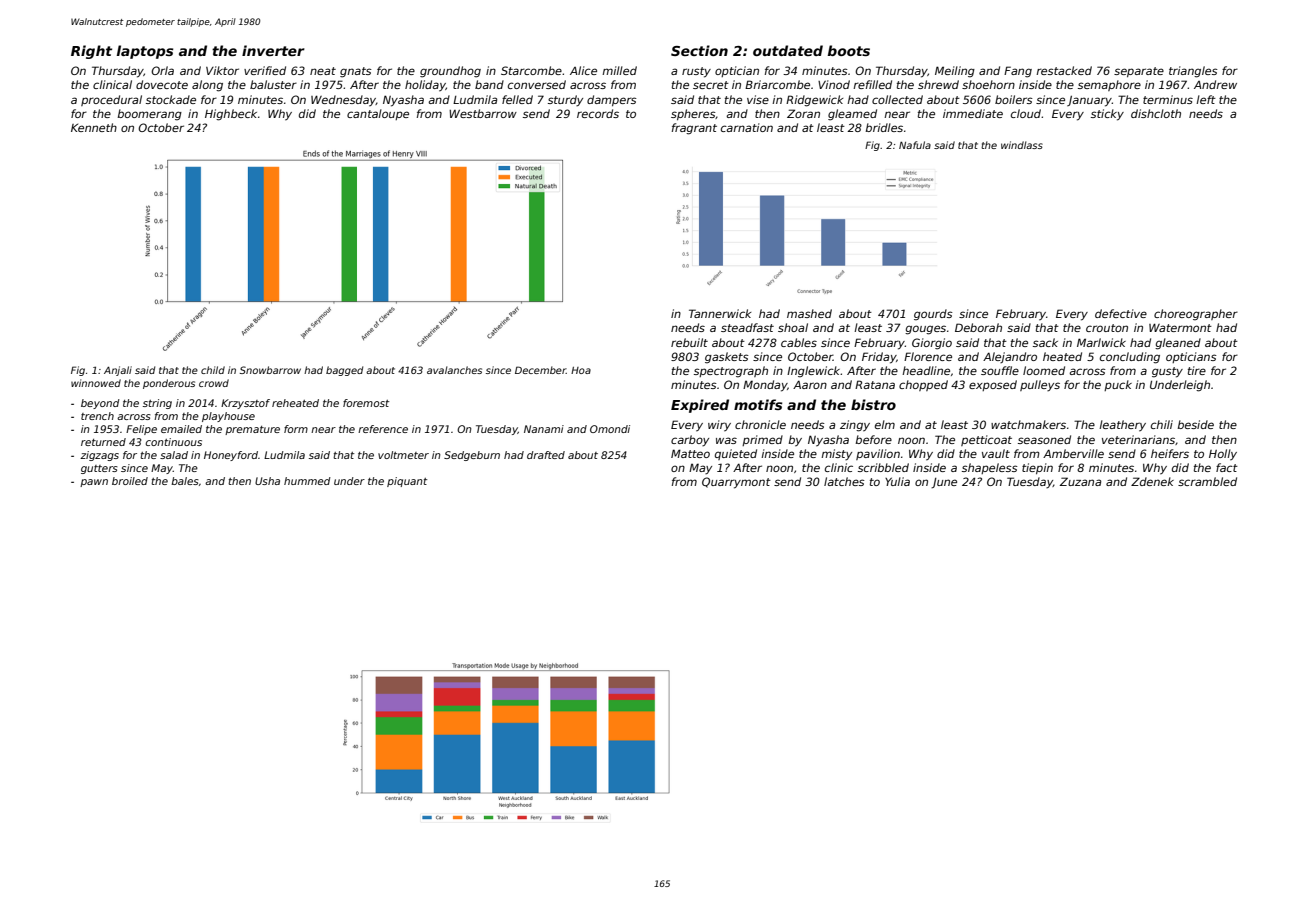 The height and width of the screenshot is (924, 1308). I want to click on steadfast, so click(747, 327).
